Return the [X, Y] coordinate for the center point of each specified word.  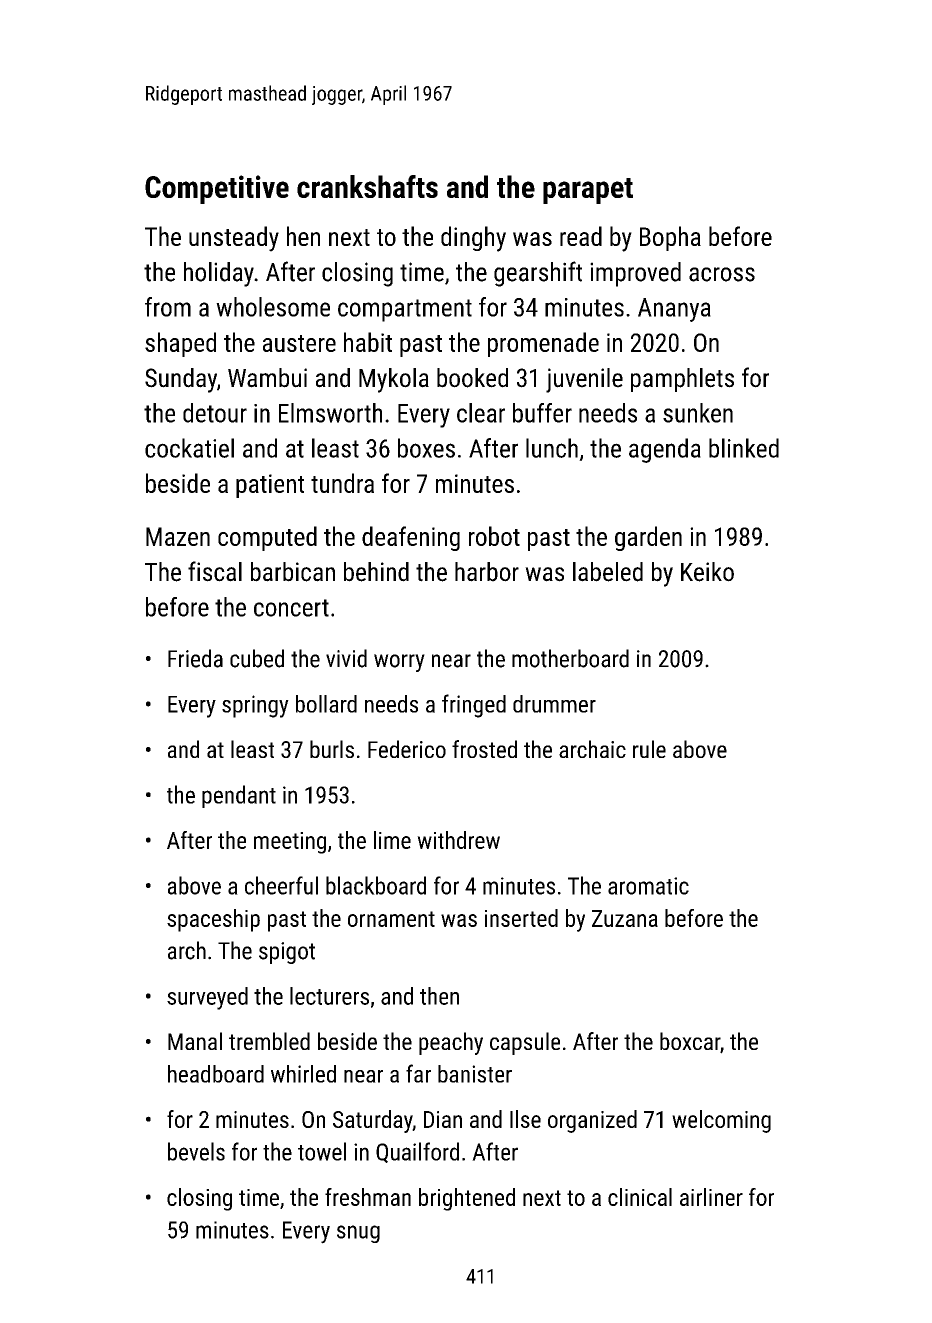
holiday [219, 274]
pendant [239, 796]
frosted [484, 749]
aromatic [648, 886]
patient [270, 486]
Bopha [670, 238]
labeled [608, 572]
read [581, 236]
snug [358, 1234]
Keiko [707, 572]
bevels [196, 1151]
